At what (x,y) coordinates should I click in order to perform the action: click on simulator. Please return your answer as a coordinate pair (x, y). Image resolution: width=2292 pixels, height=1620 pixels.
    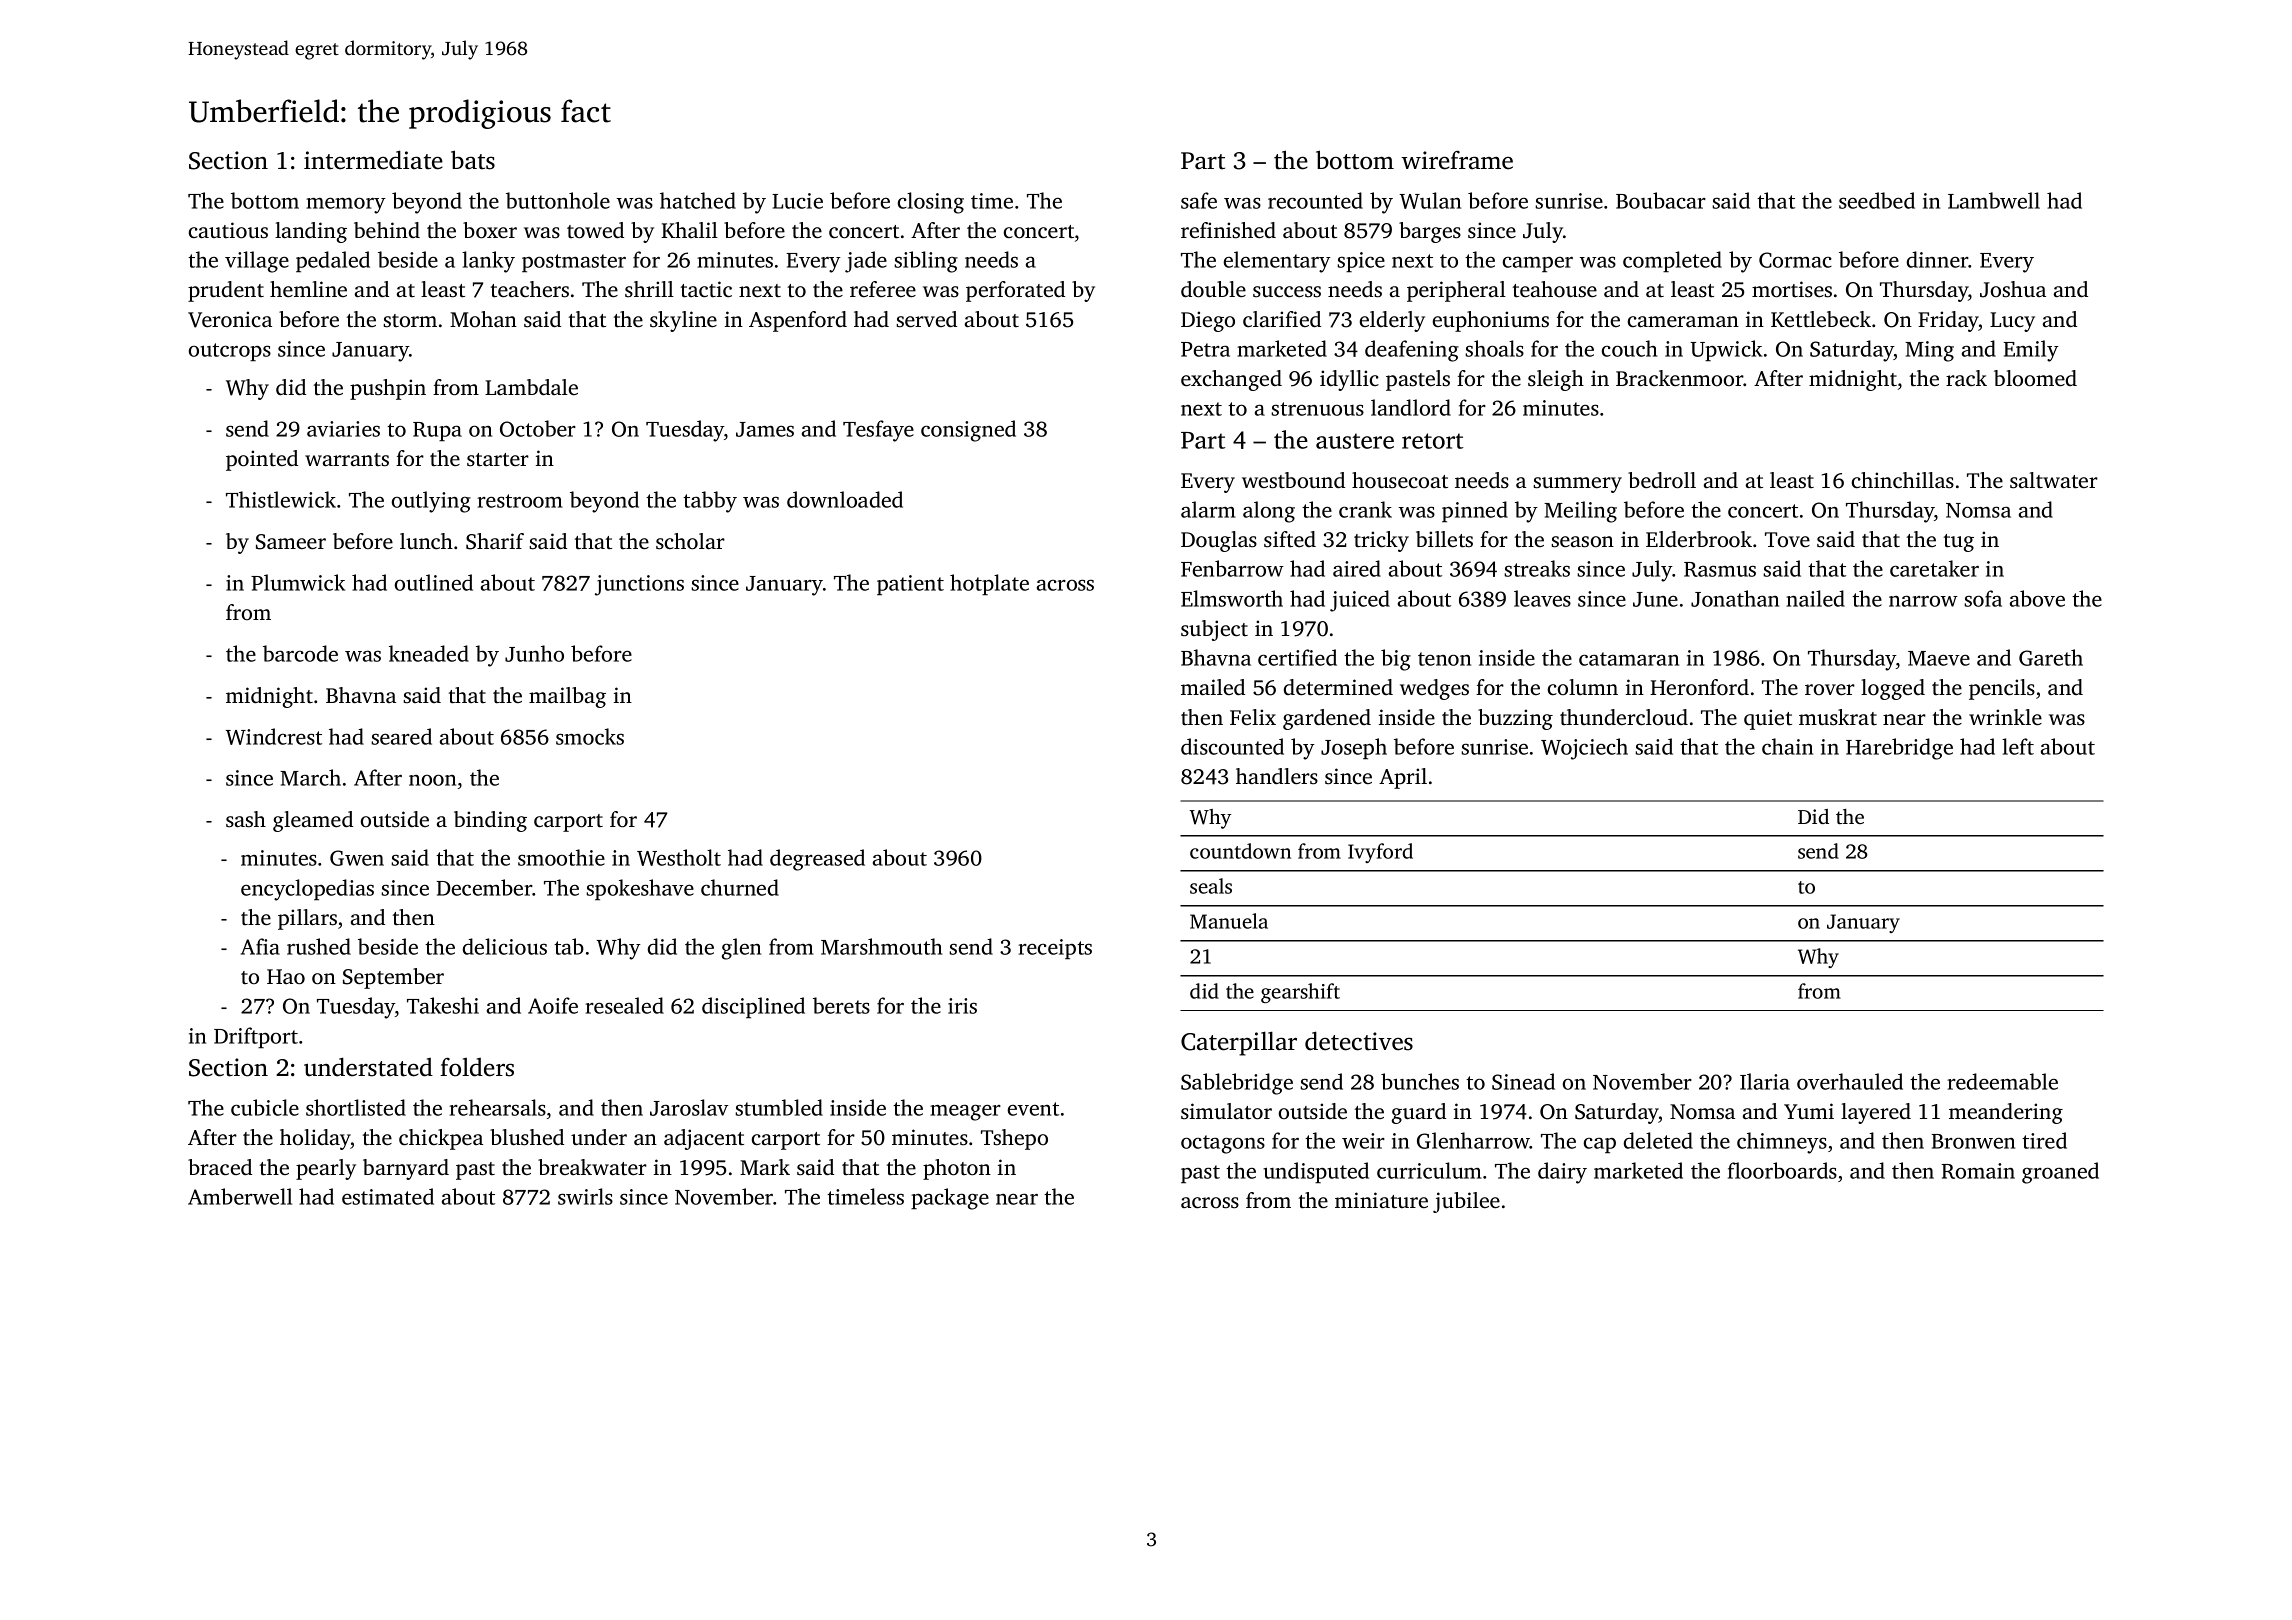
    Looking at the image, I should click on (1226, 1111).
